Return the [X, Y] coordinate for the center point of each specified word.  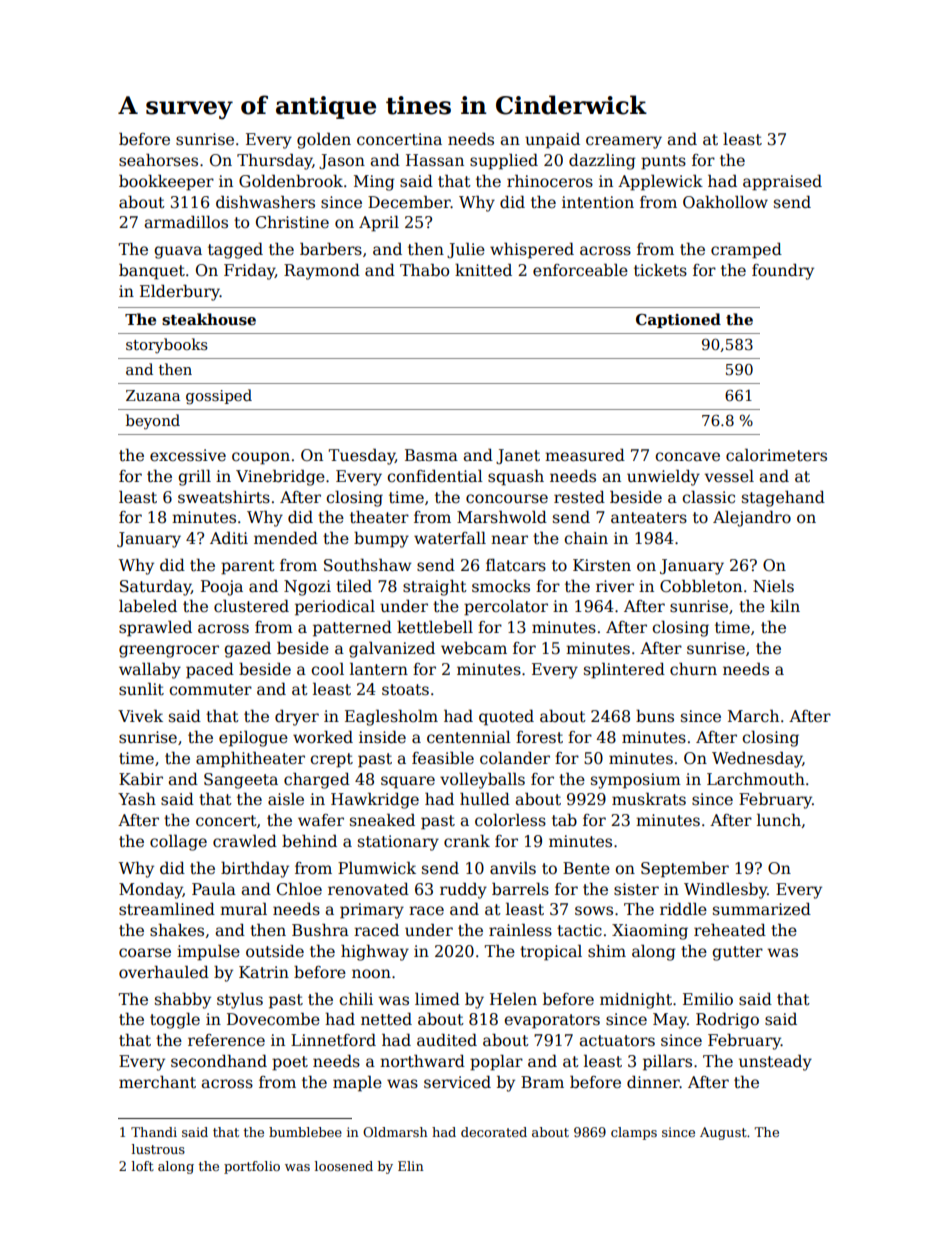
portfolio [252, 1167]
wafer [321, 820]
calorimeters [776, 455]
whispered [532, 250]
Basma [431, 455]
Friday [249, 272]
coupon [261, 458]
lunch [779, 819]
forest [539, 737]
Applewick [660, 182]
